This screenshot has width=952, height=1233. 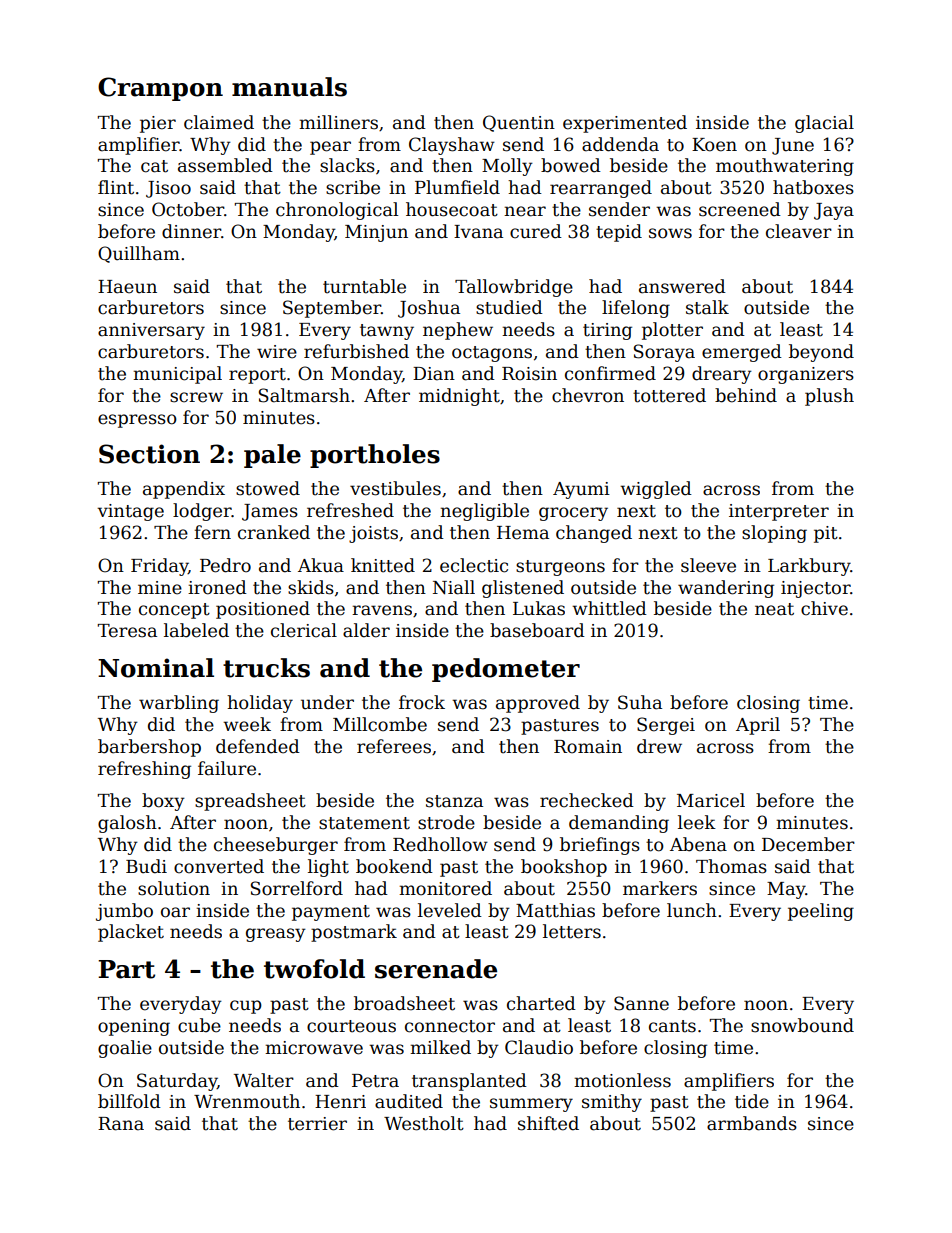 I want to click on Saturday, so click(x=177, y=1082).
